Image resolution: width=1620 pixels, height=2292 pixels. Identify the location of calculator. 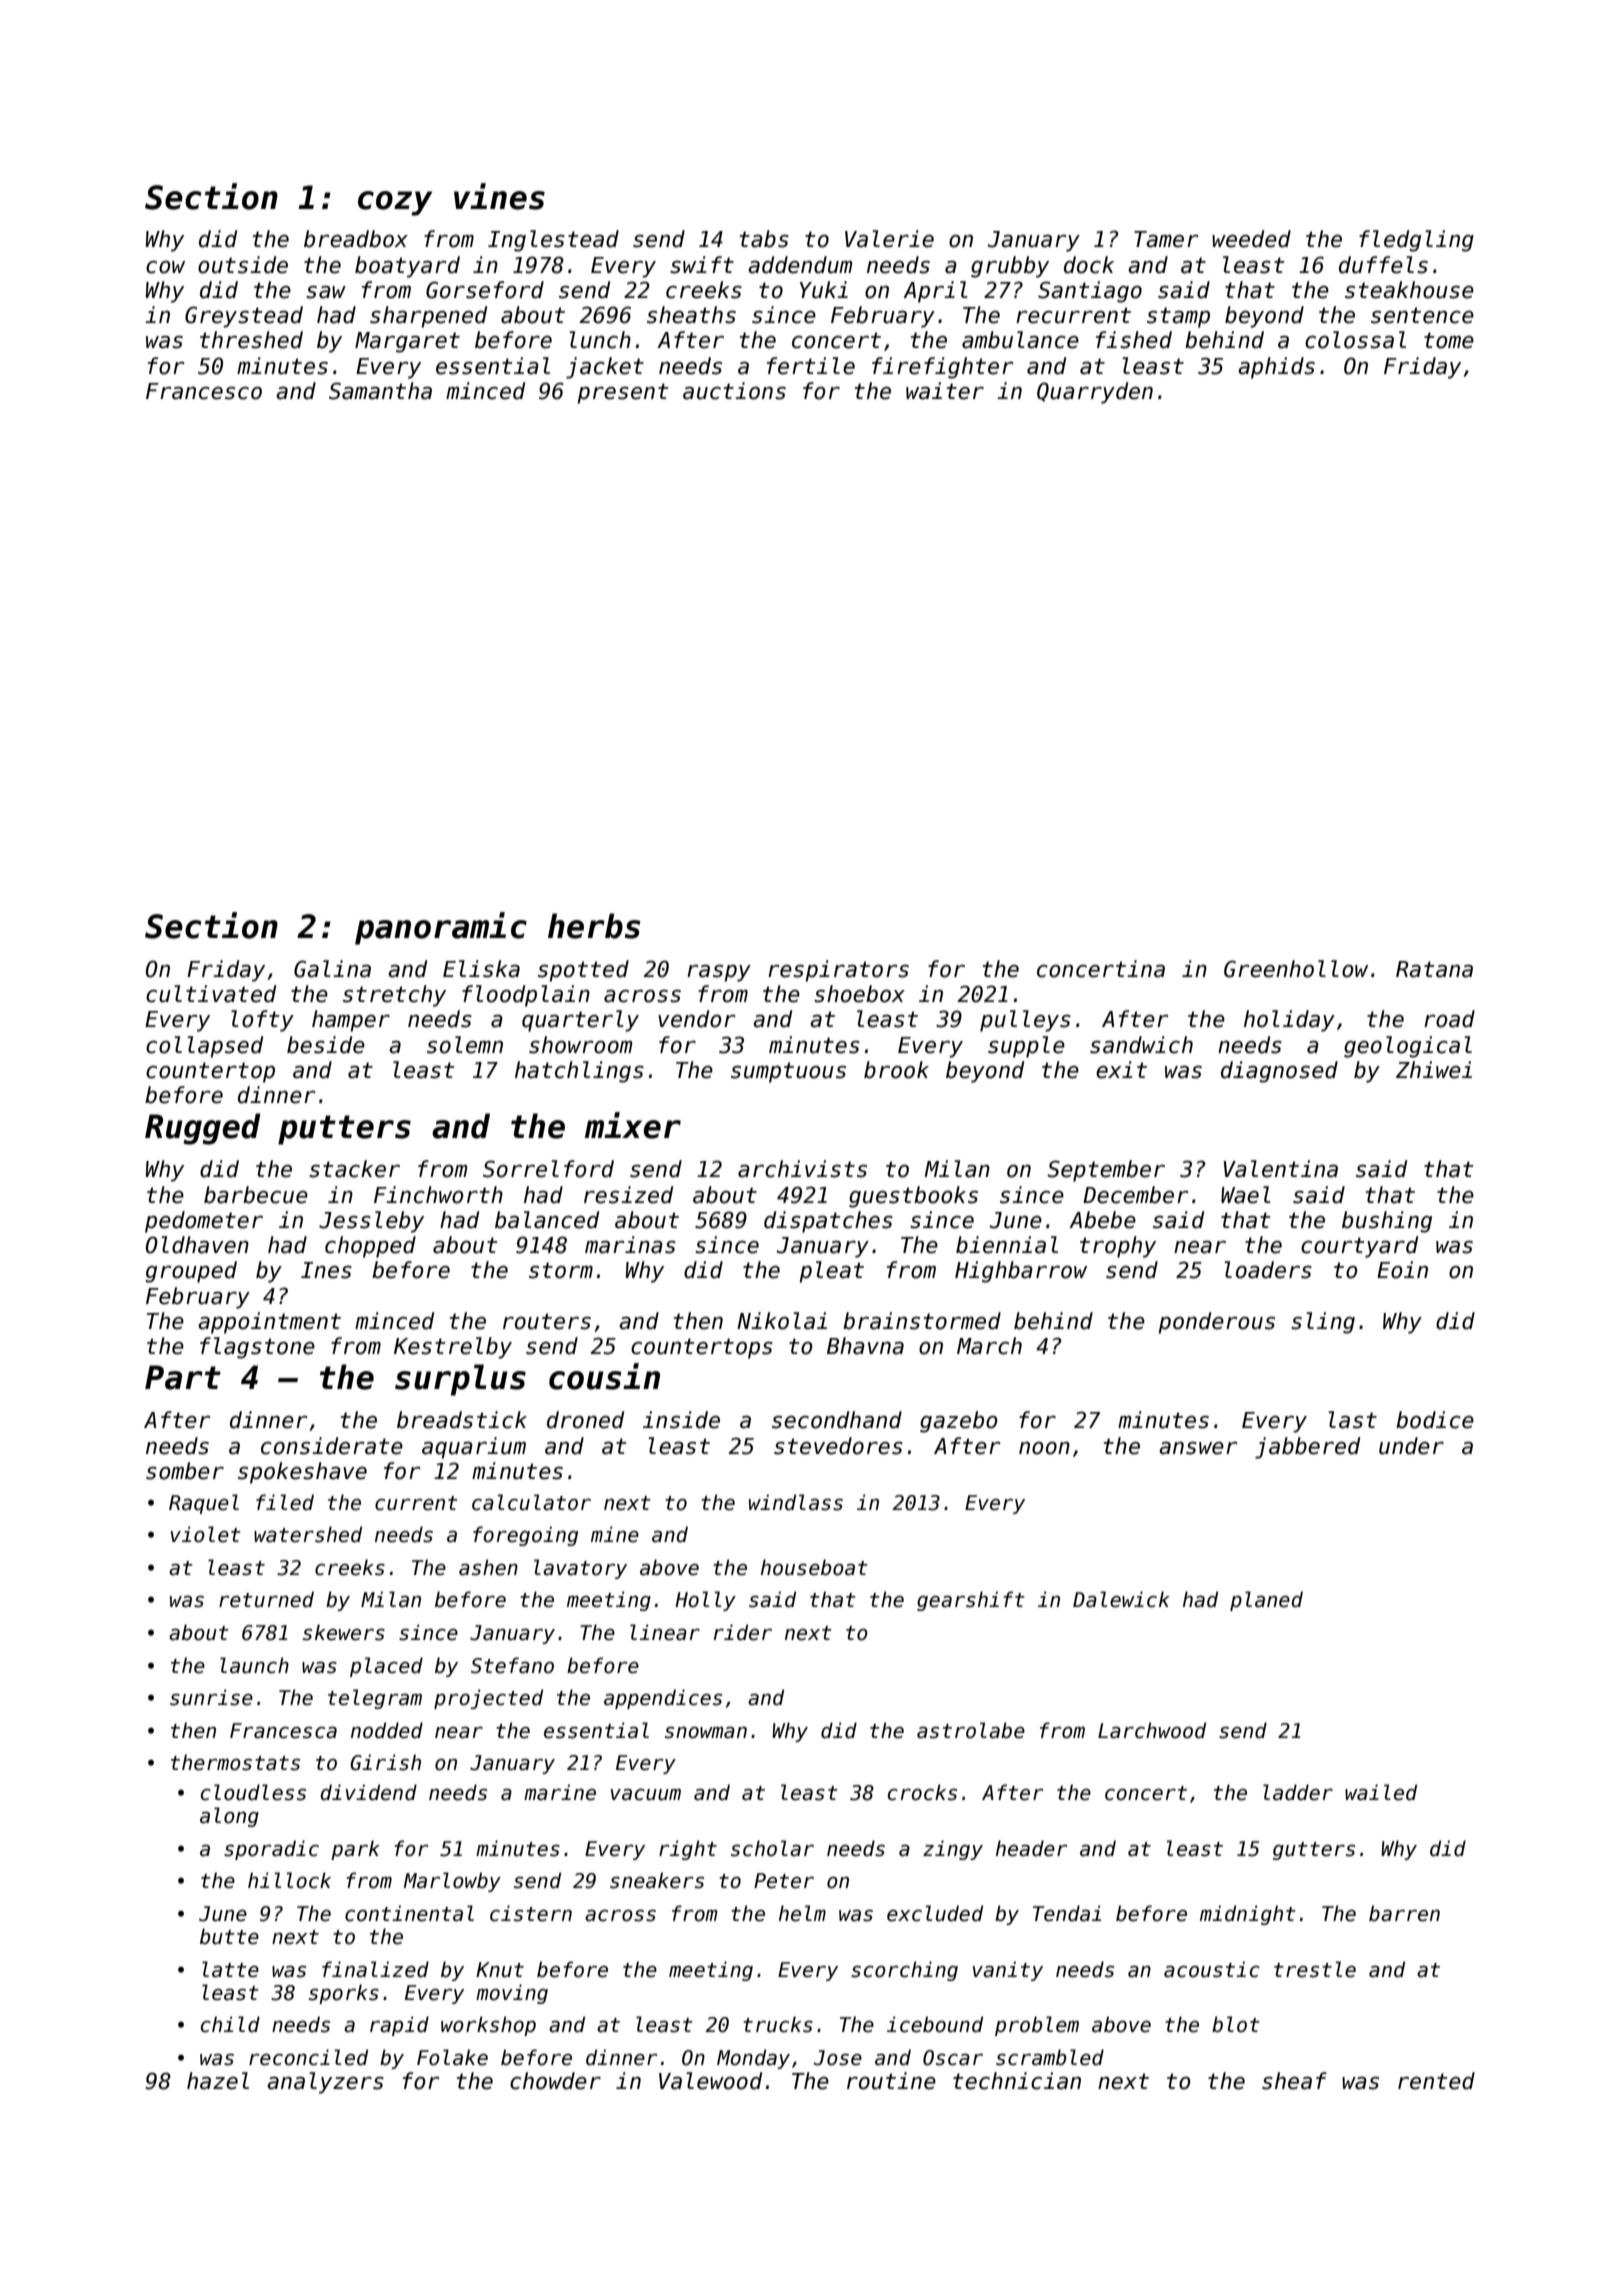
(531, 1502).
